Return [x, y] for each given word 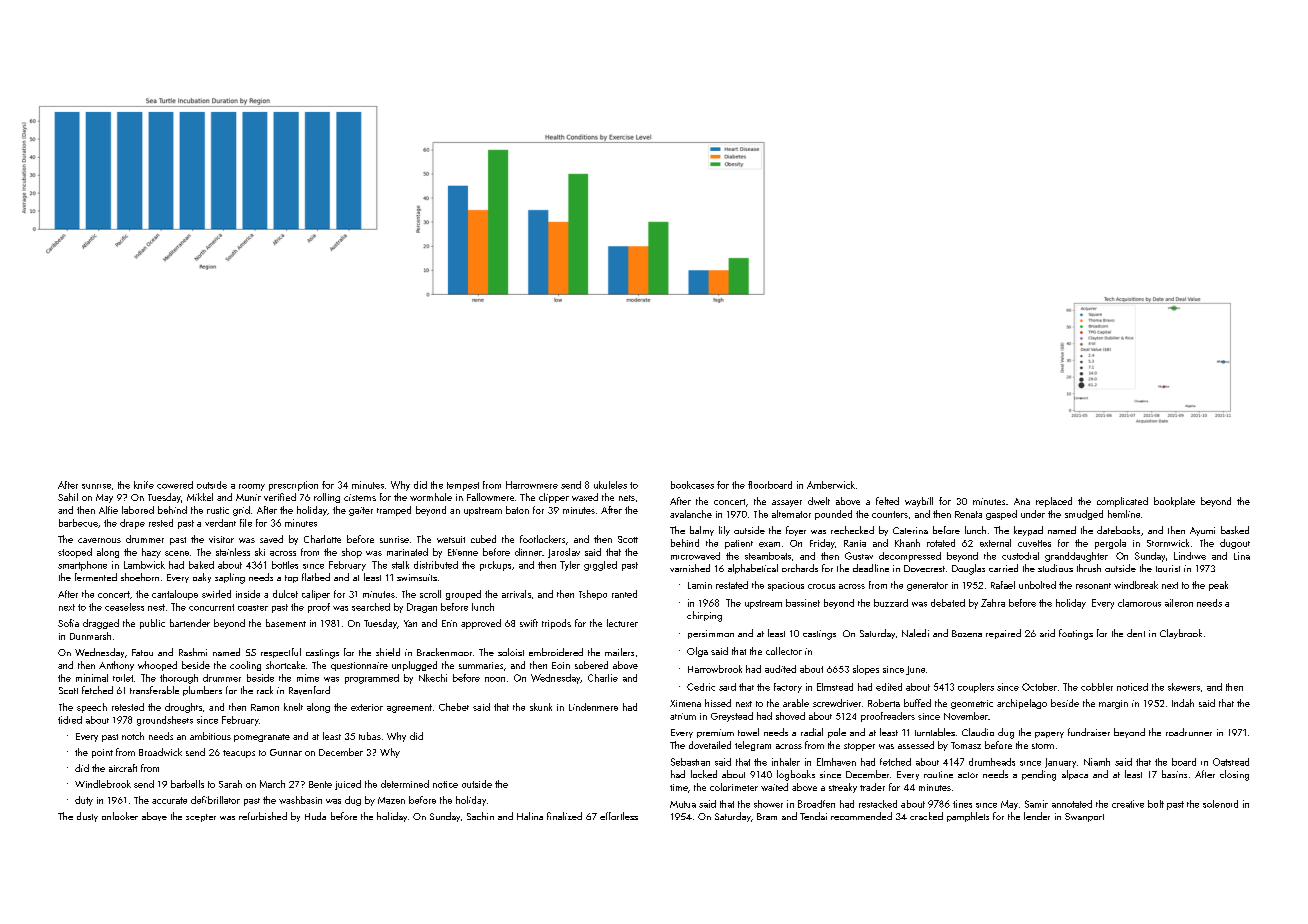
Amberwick [831, 485]
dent [1136, 633]
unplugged [414, 666]
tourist [1168, 568]
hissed [718, 703]
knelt [293, 707]
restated [732, 585]
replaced [1054, 502]
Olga [697, 652]
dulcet [285, 594]
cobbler [1097, 687]
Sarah [230, 784]
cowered [175, 485]
